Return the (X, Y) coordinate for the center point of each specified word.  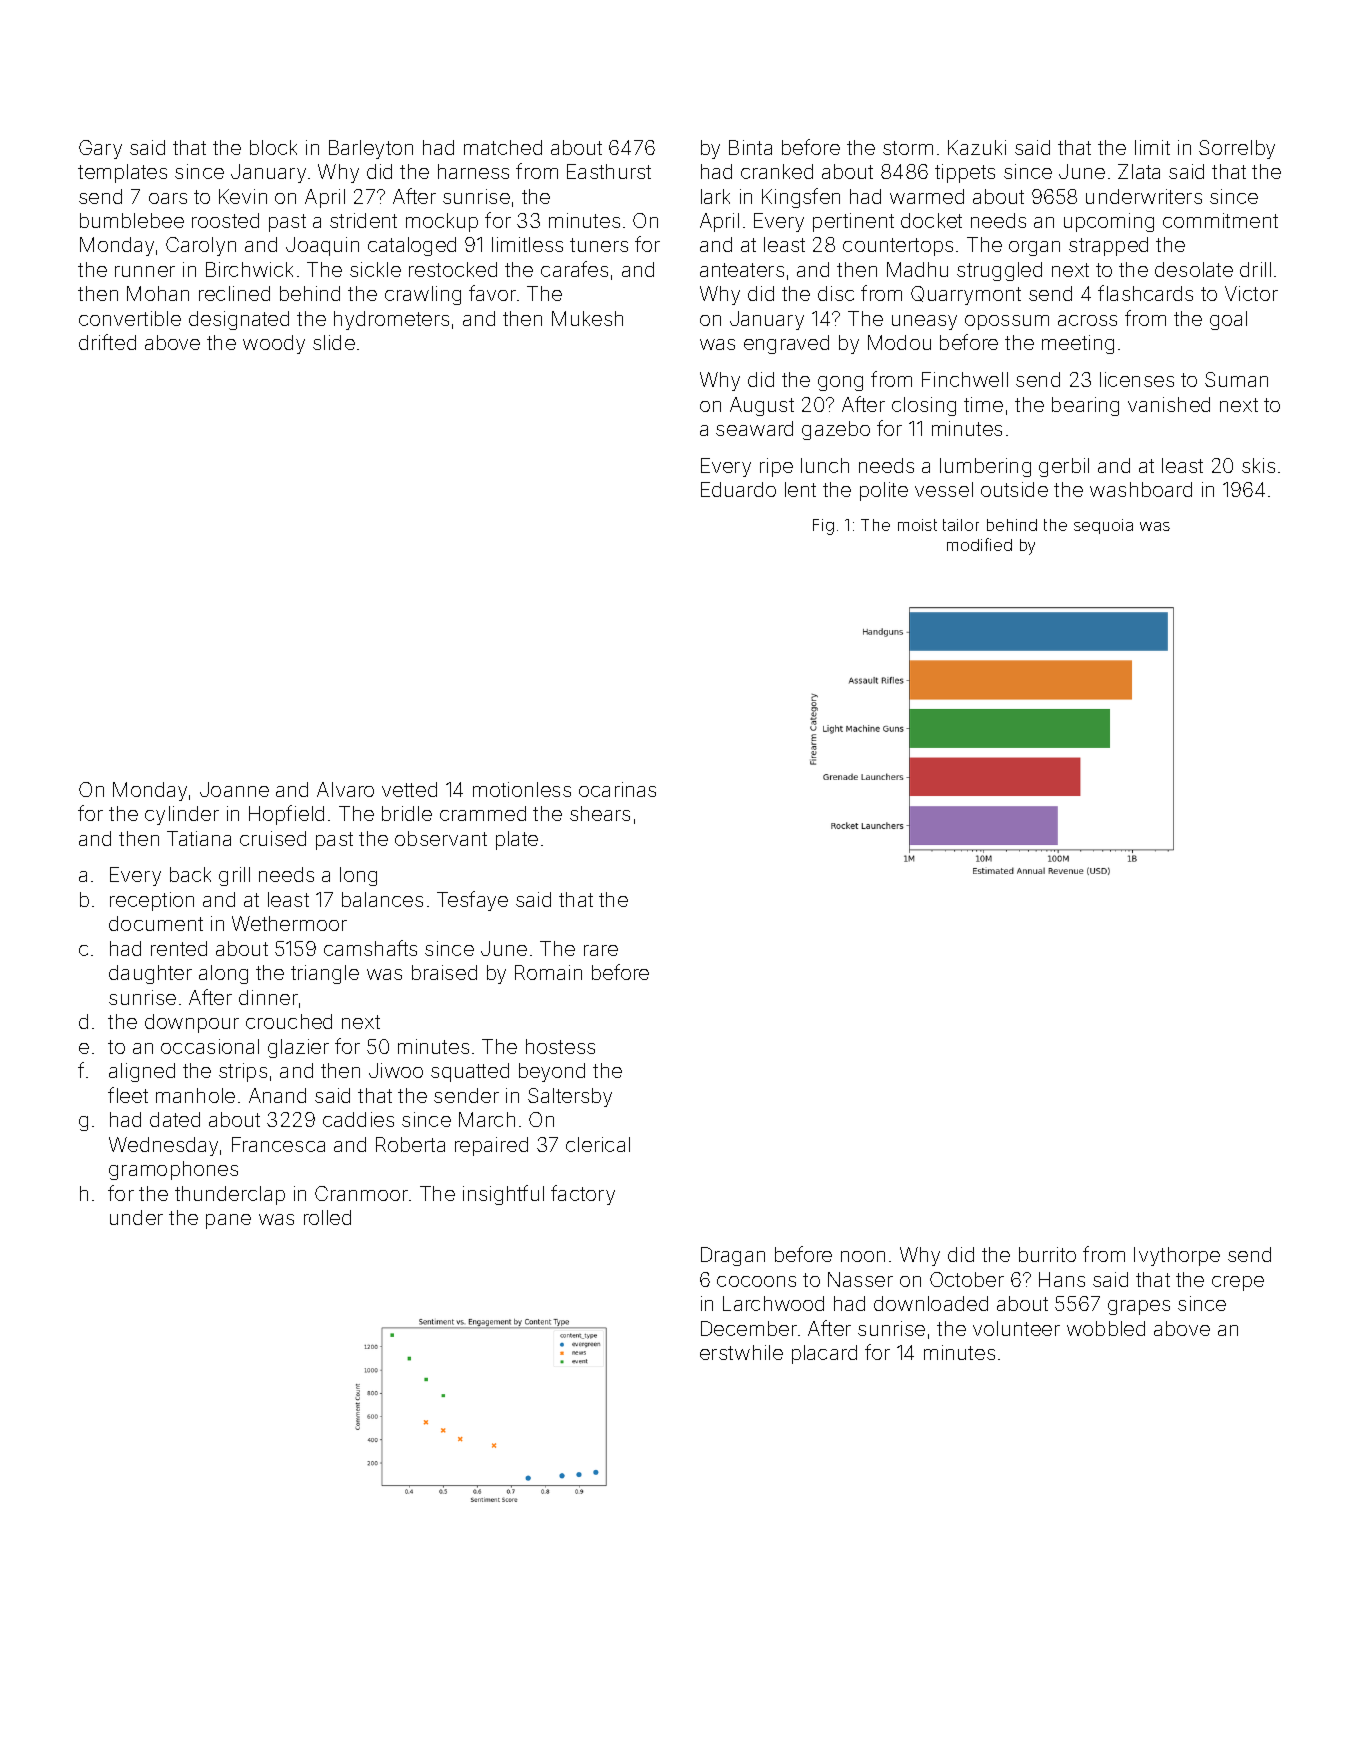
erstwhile (741, 1352)
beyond (552, 1072)
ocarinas (617, 789)
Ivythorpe (1177, 1256)
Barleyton (371, 149)
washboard (1141, 489)
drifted (107, 342)
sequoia (1103, 526)
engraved (786, 344)
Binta (750, 147)
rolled (327, 1217)
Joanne (234, 789)
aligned (142, 1072)
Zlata (1139, 171)
